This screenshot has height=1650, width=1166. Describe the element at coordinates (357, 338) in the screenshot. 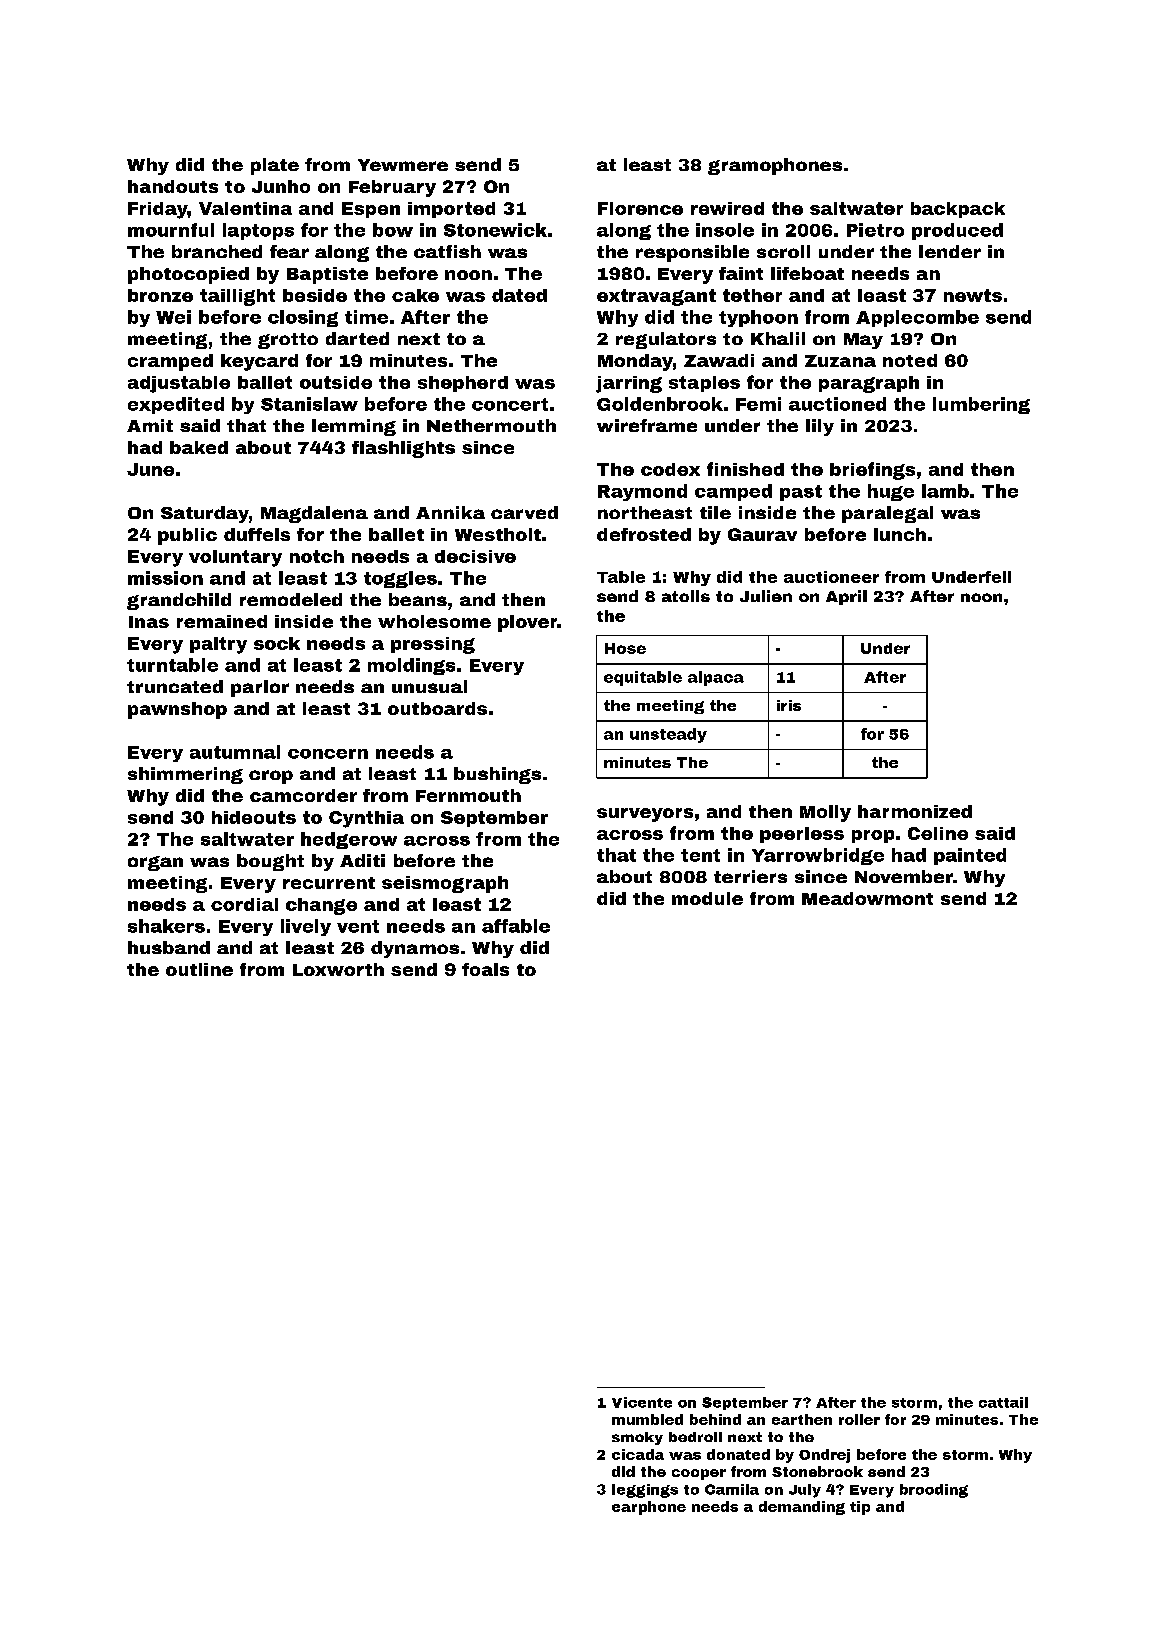

I see `darted` at that location.
